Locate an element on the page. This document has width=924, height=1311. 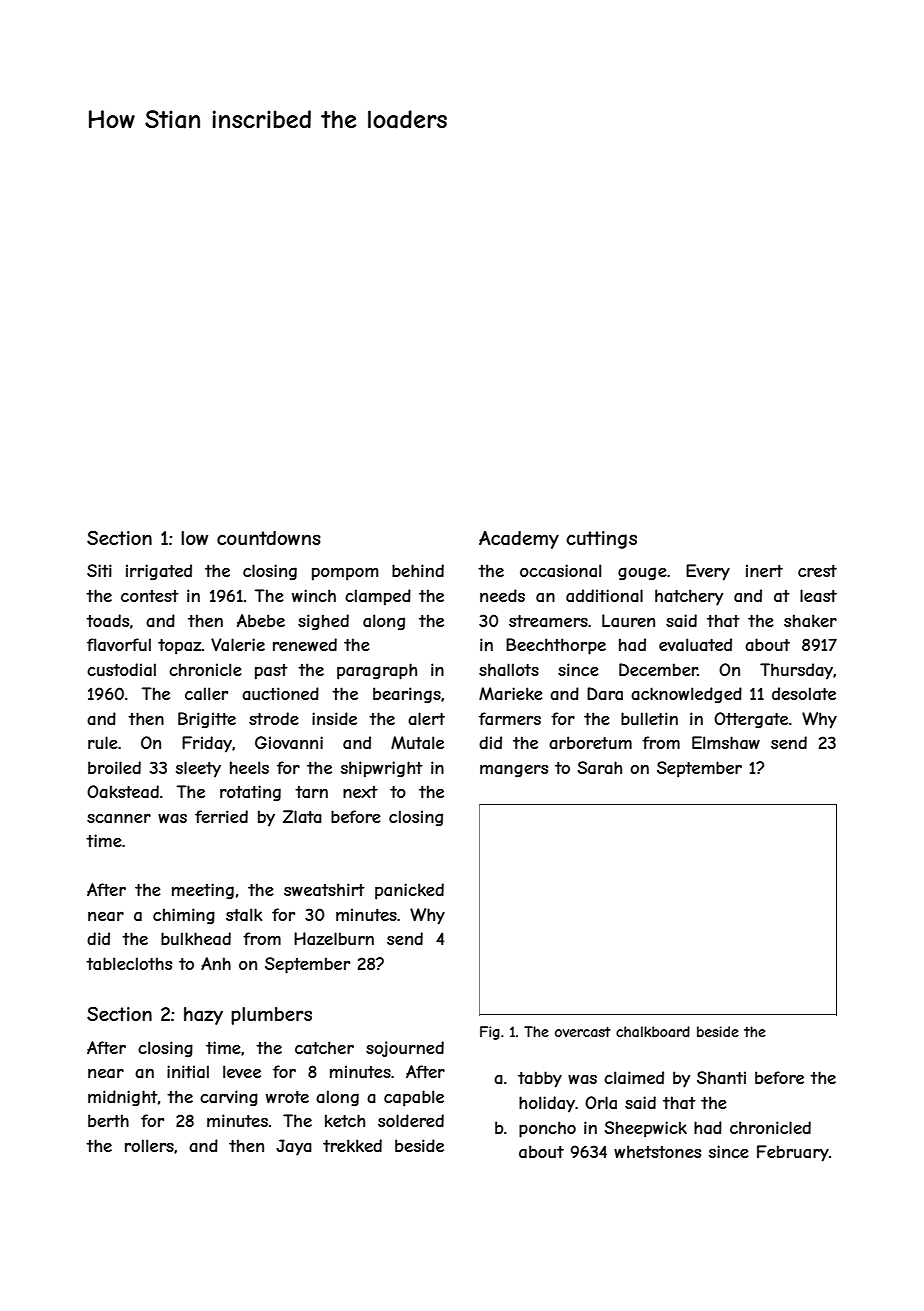
rollers is located at coordinates (149, 1145).
